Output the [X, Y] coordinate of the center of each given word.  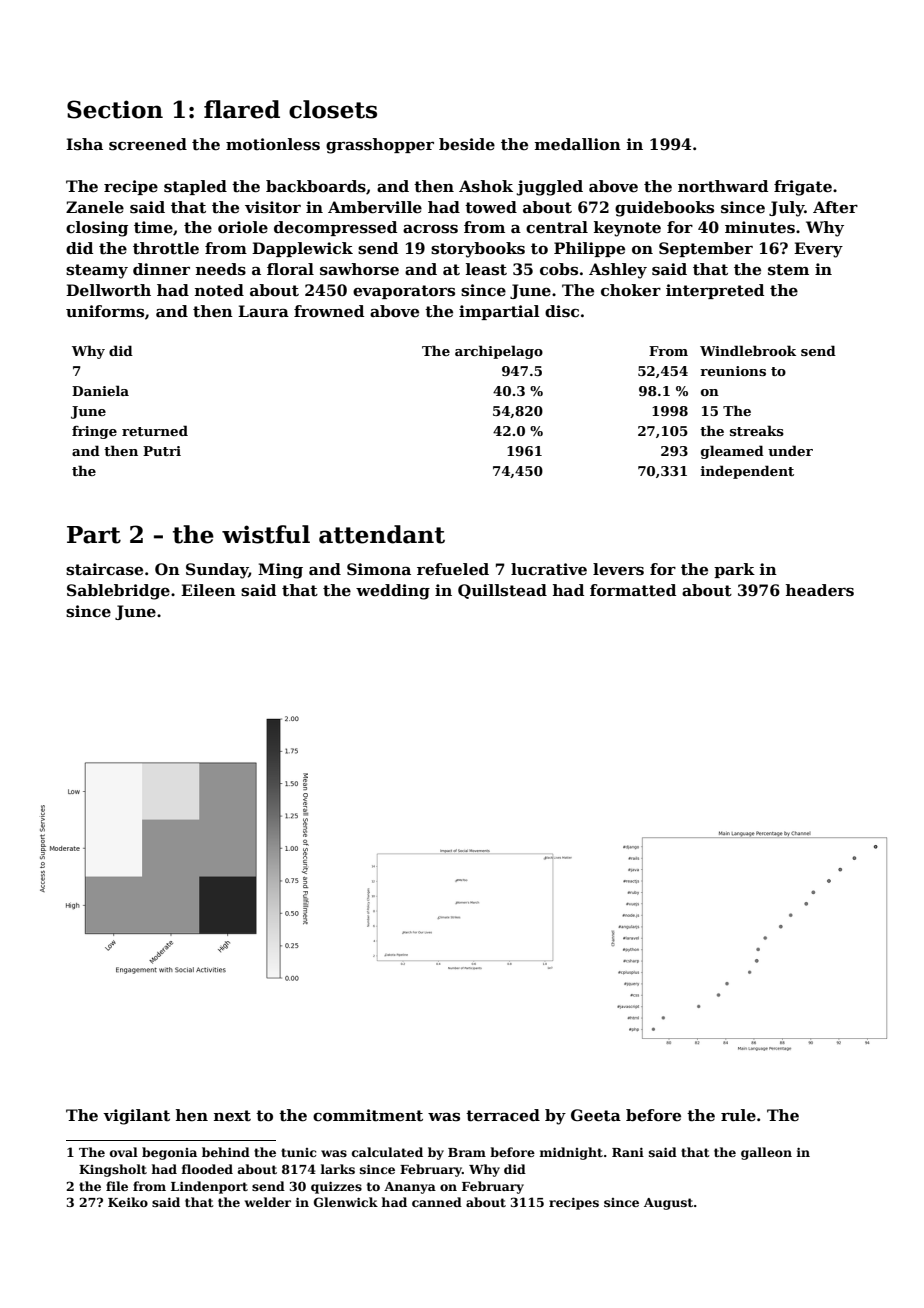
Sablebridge [118, 592]
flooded [207, 1169]
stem [788, 270]
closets [333, 109]
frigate [803, 188]
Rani [628, 1152]
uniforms [105, 311]
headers [820, 590]
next [232, 1116]
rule [738, 1115]
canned [437, 1202]
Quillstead [502, 591]
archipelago [499, 352]
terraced [503, 1115]
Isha [84, 144]
